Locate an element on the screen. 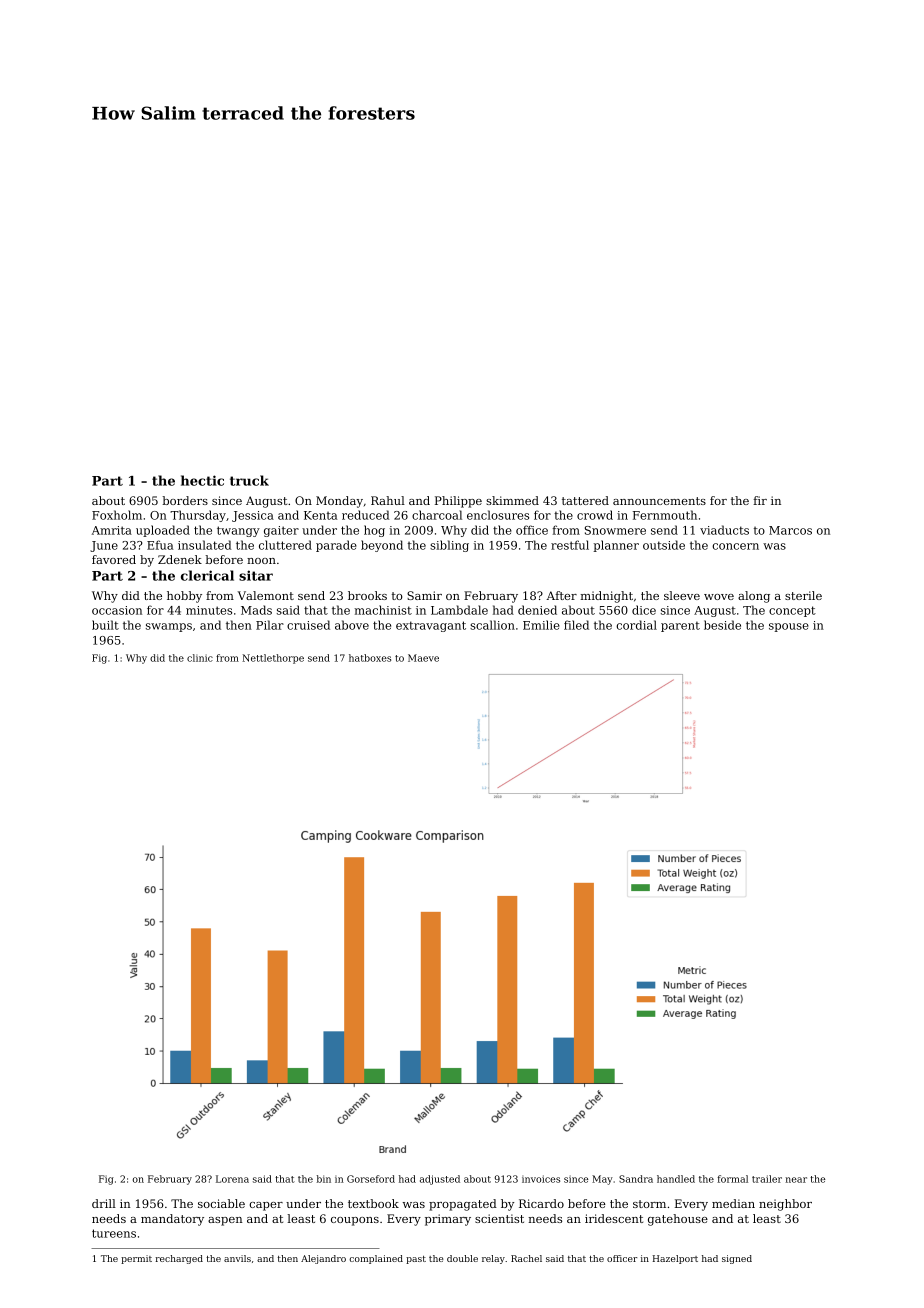 The width and height of the screenshot is (924, 1308). spouse is located at coordinates (789, 627).
